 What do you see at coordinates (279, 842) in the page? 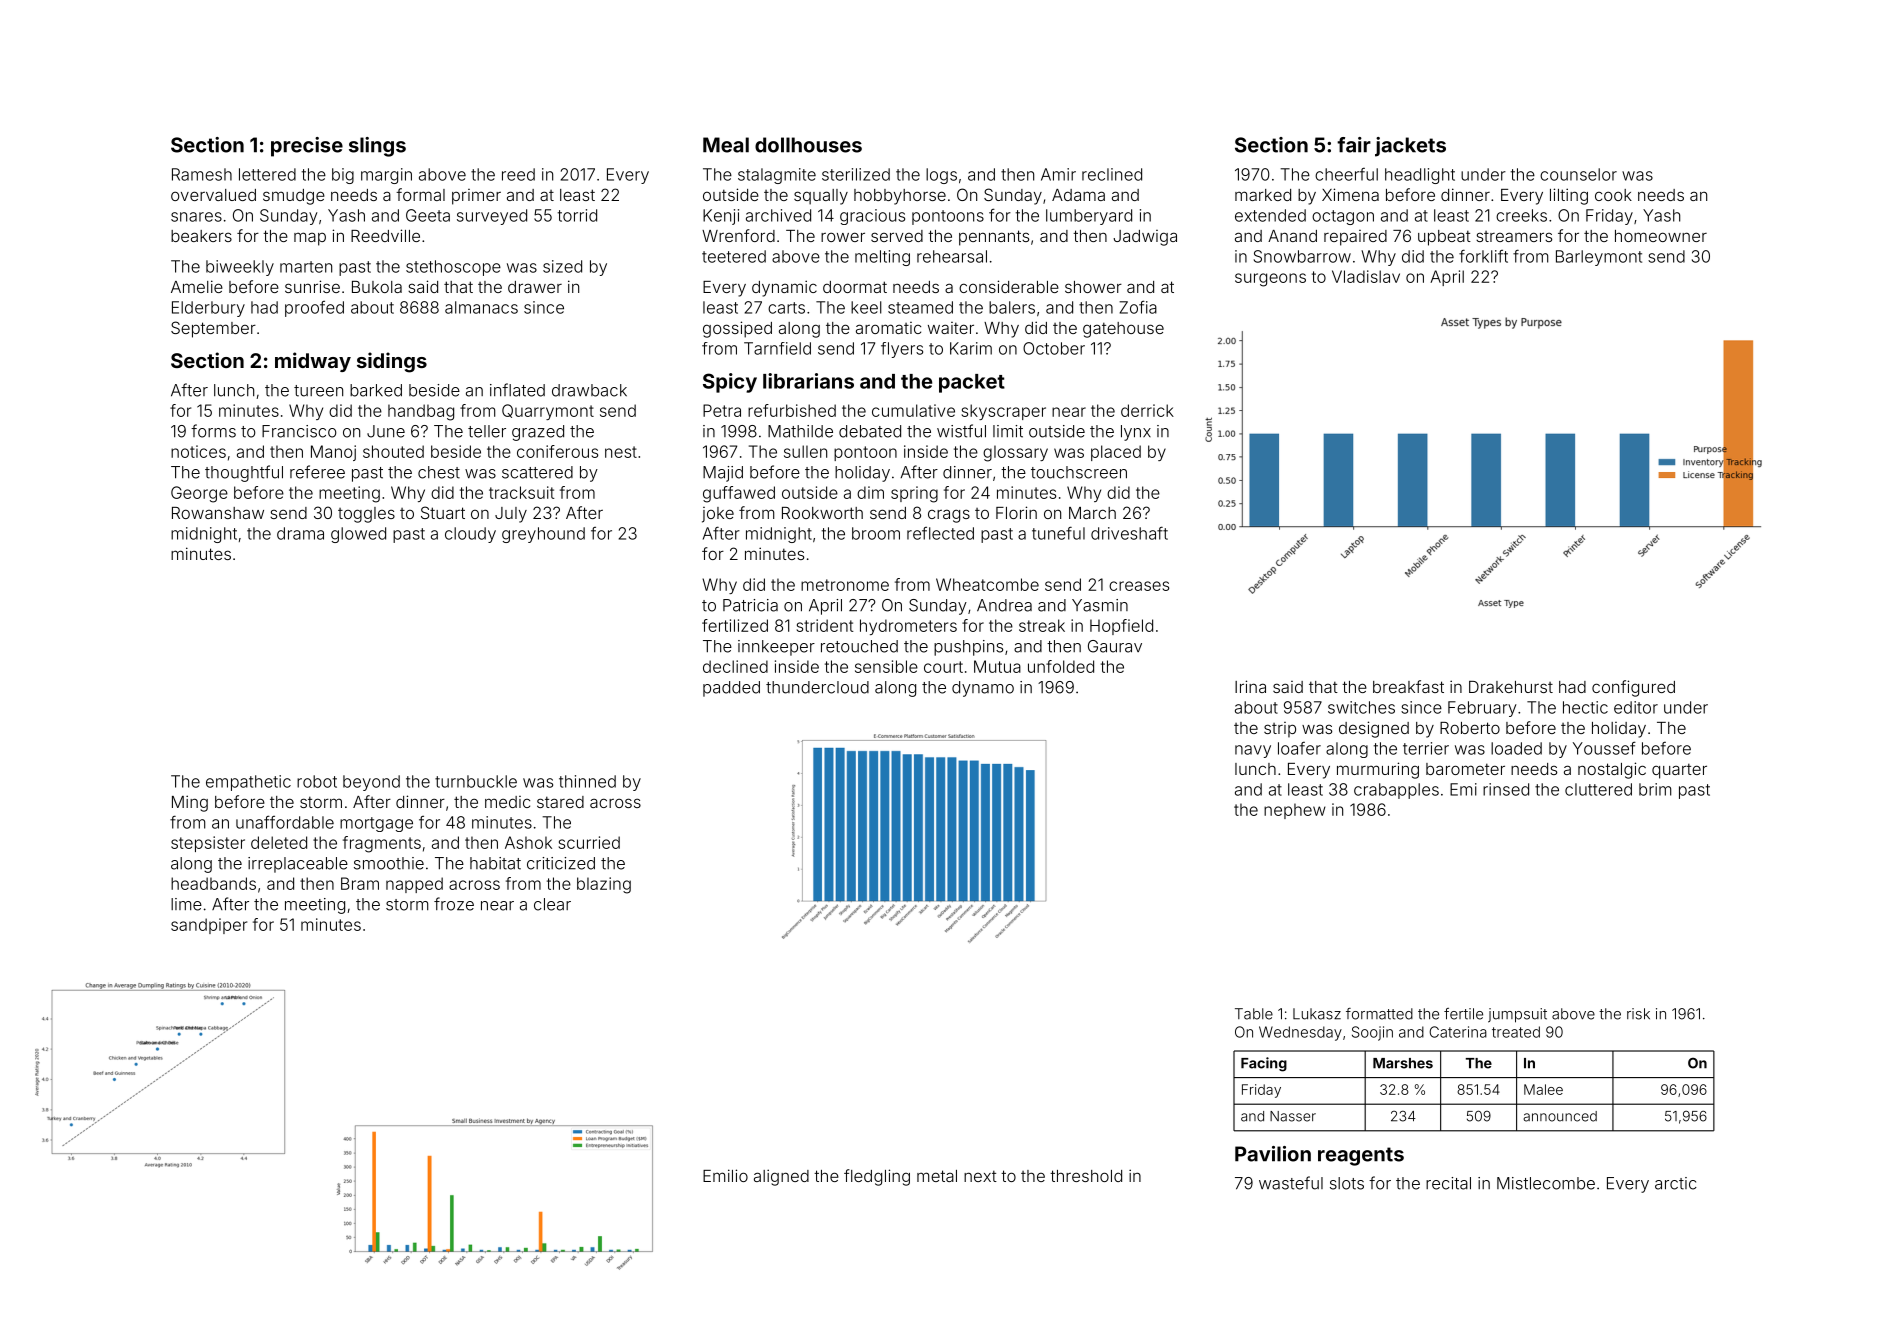
I see `deleted` at bounding box center [279, 842].
